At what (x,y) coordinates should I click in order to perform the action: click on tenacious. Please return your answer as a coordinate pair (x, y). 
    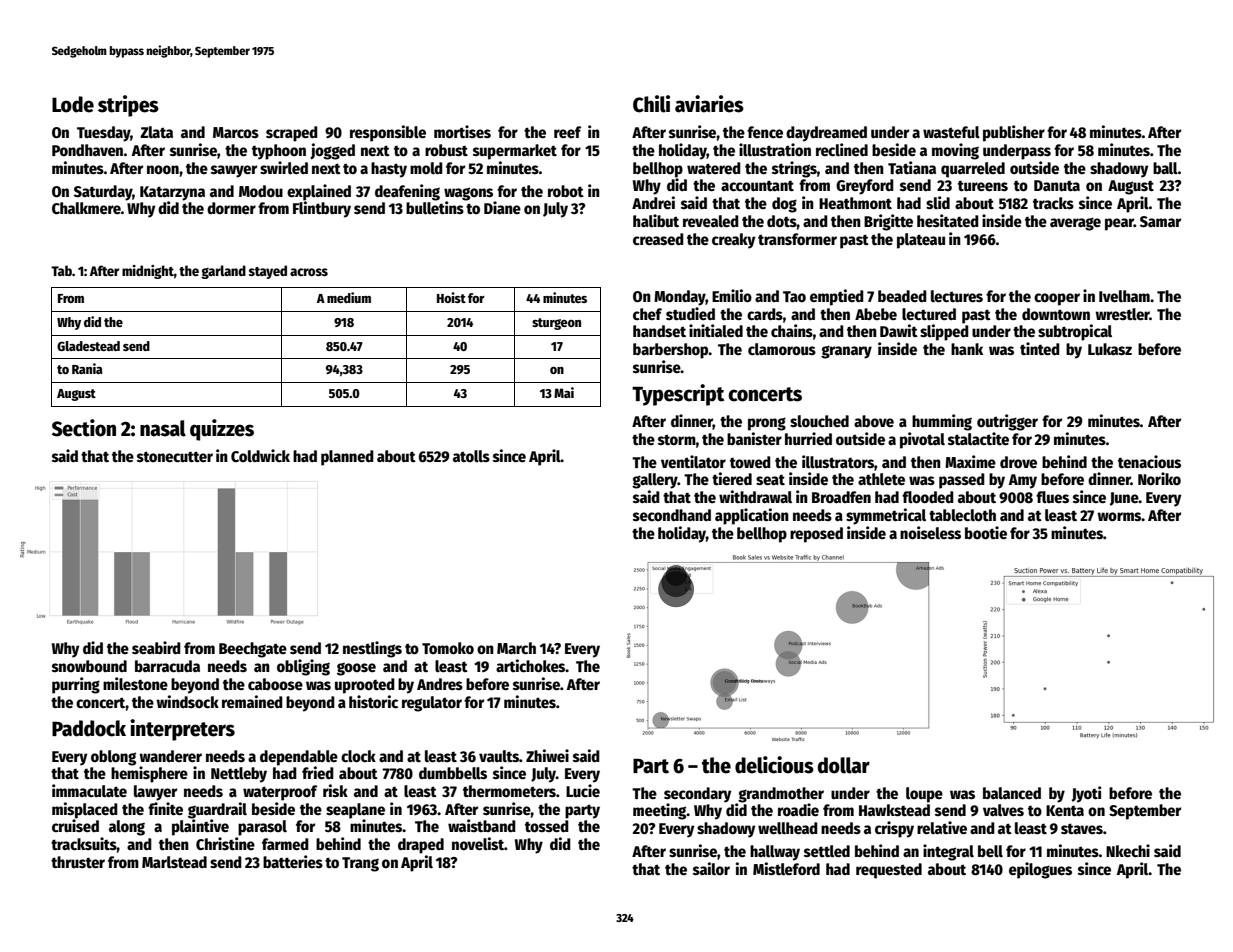
    Looking at the image, I should click on (1149, 462).
